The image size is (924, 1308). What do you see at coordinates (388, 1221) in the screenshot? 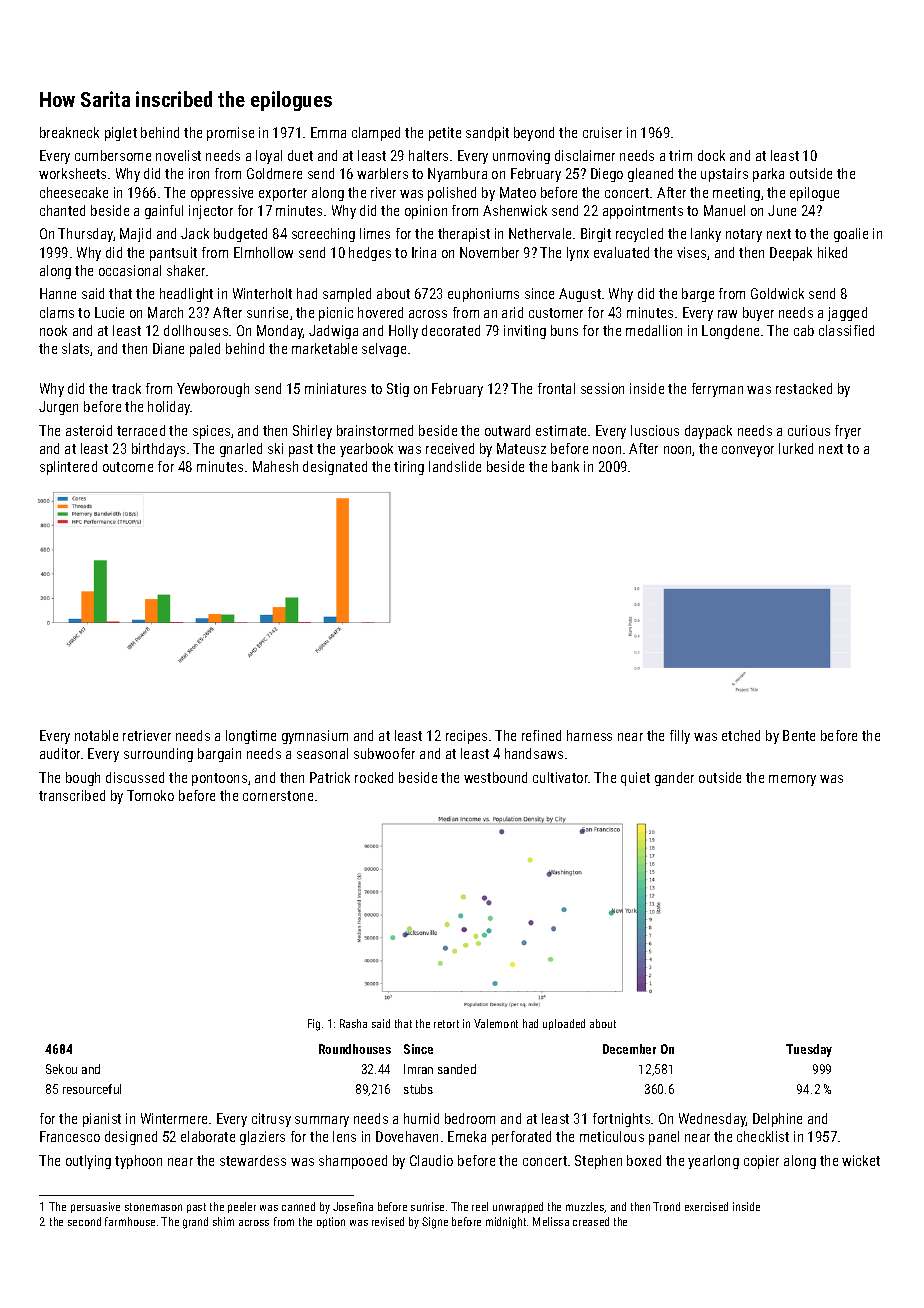
I see `revised` at bounding box center [388, 1221].
